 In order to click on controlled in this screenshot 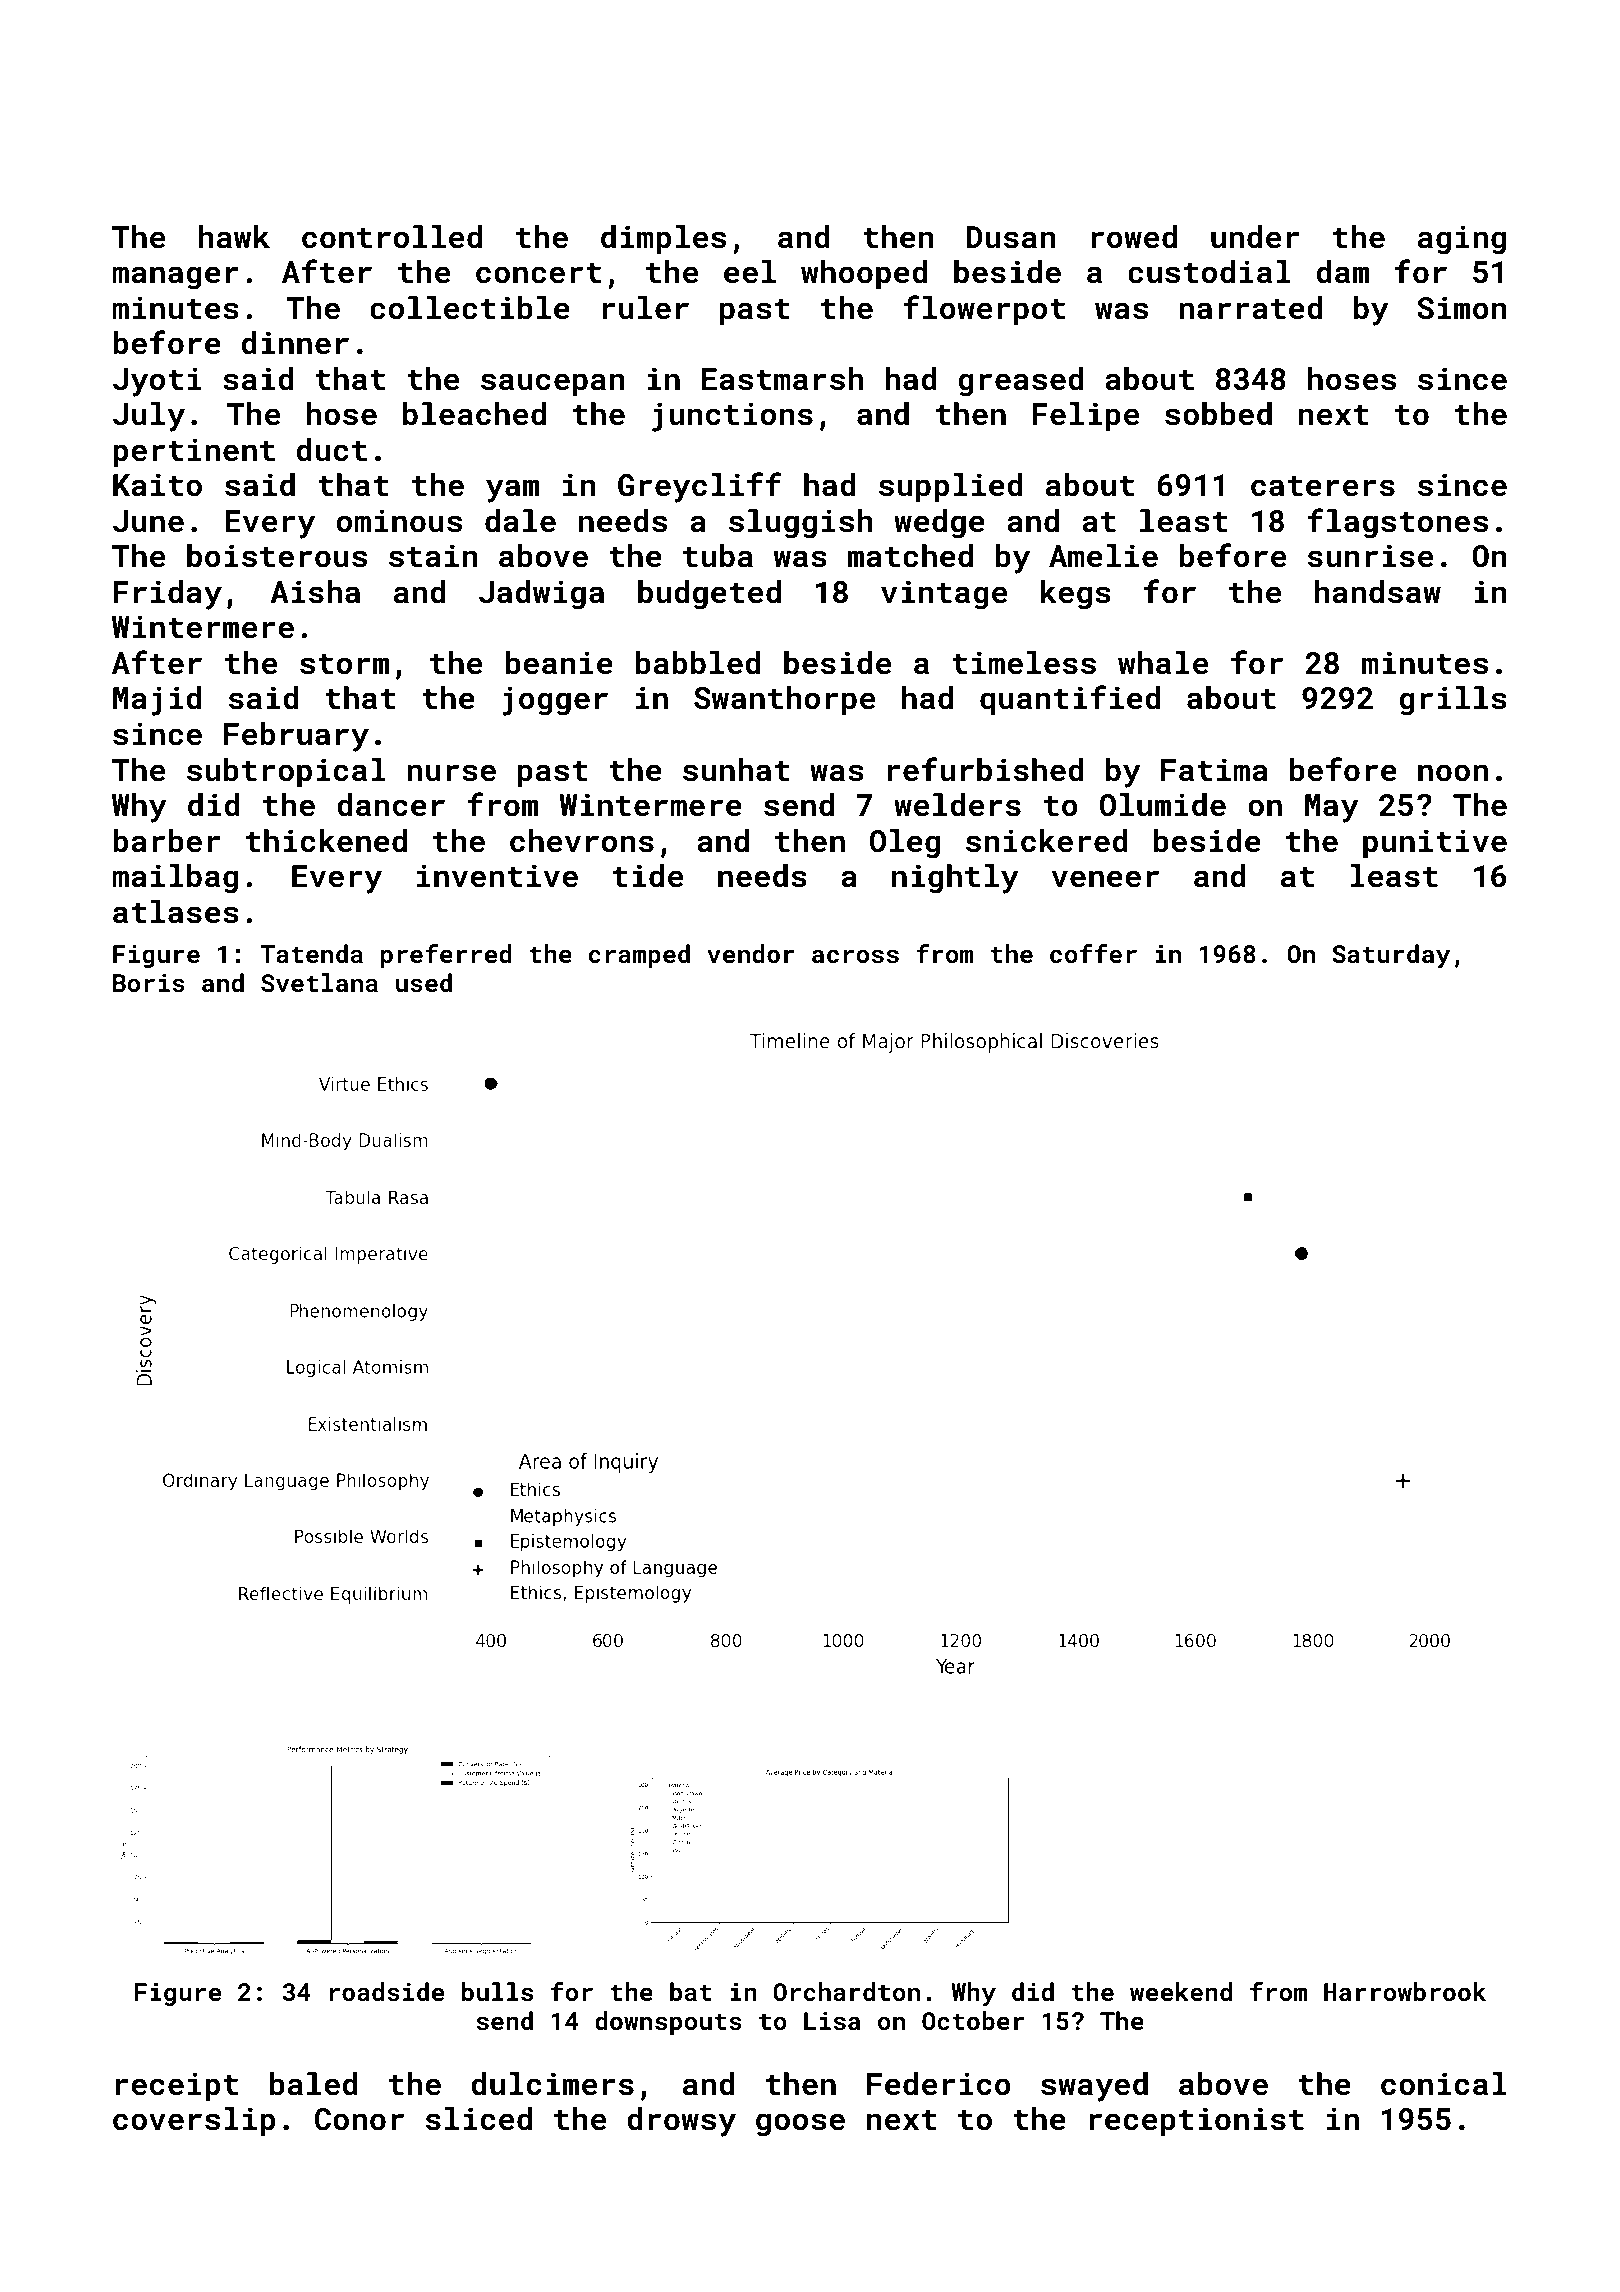, I will do `click(392, 237)`.
